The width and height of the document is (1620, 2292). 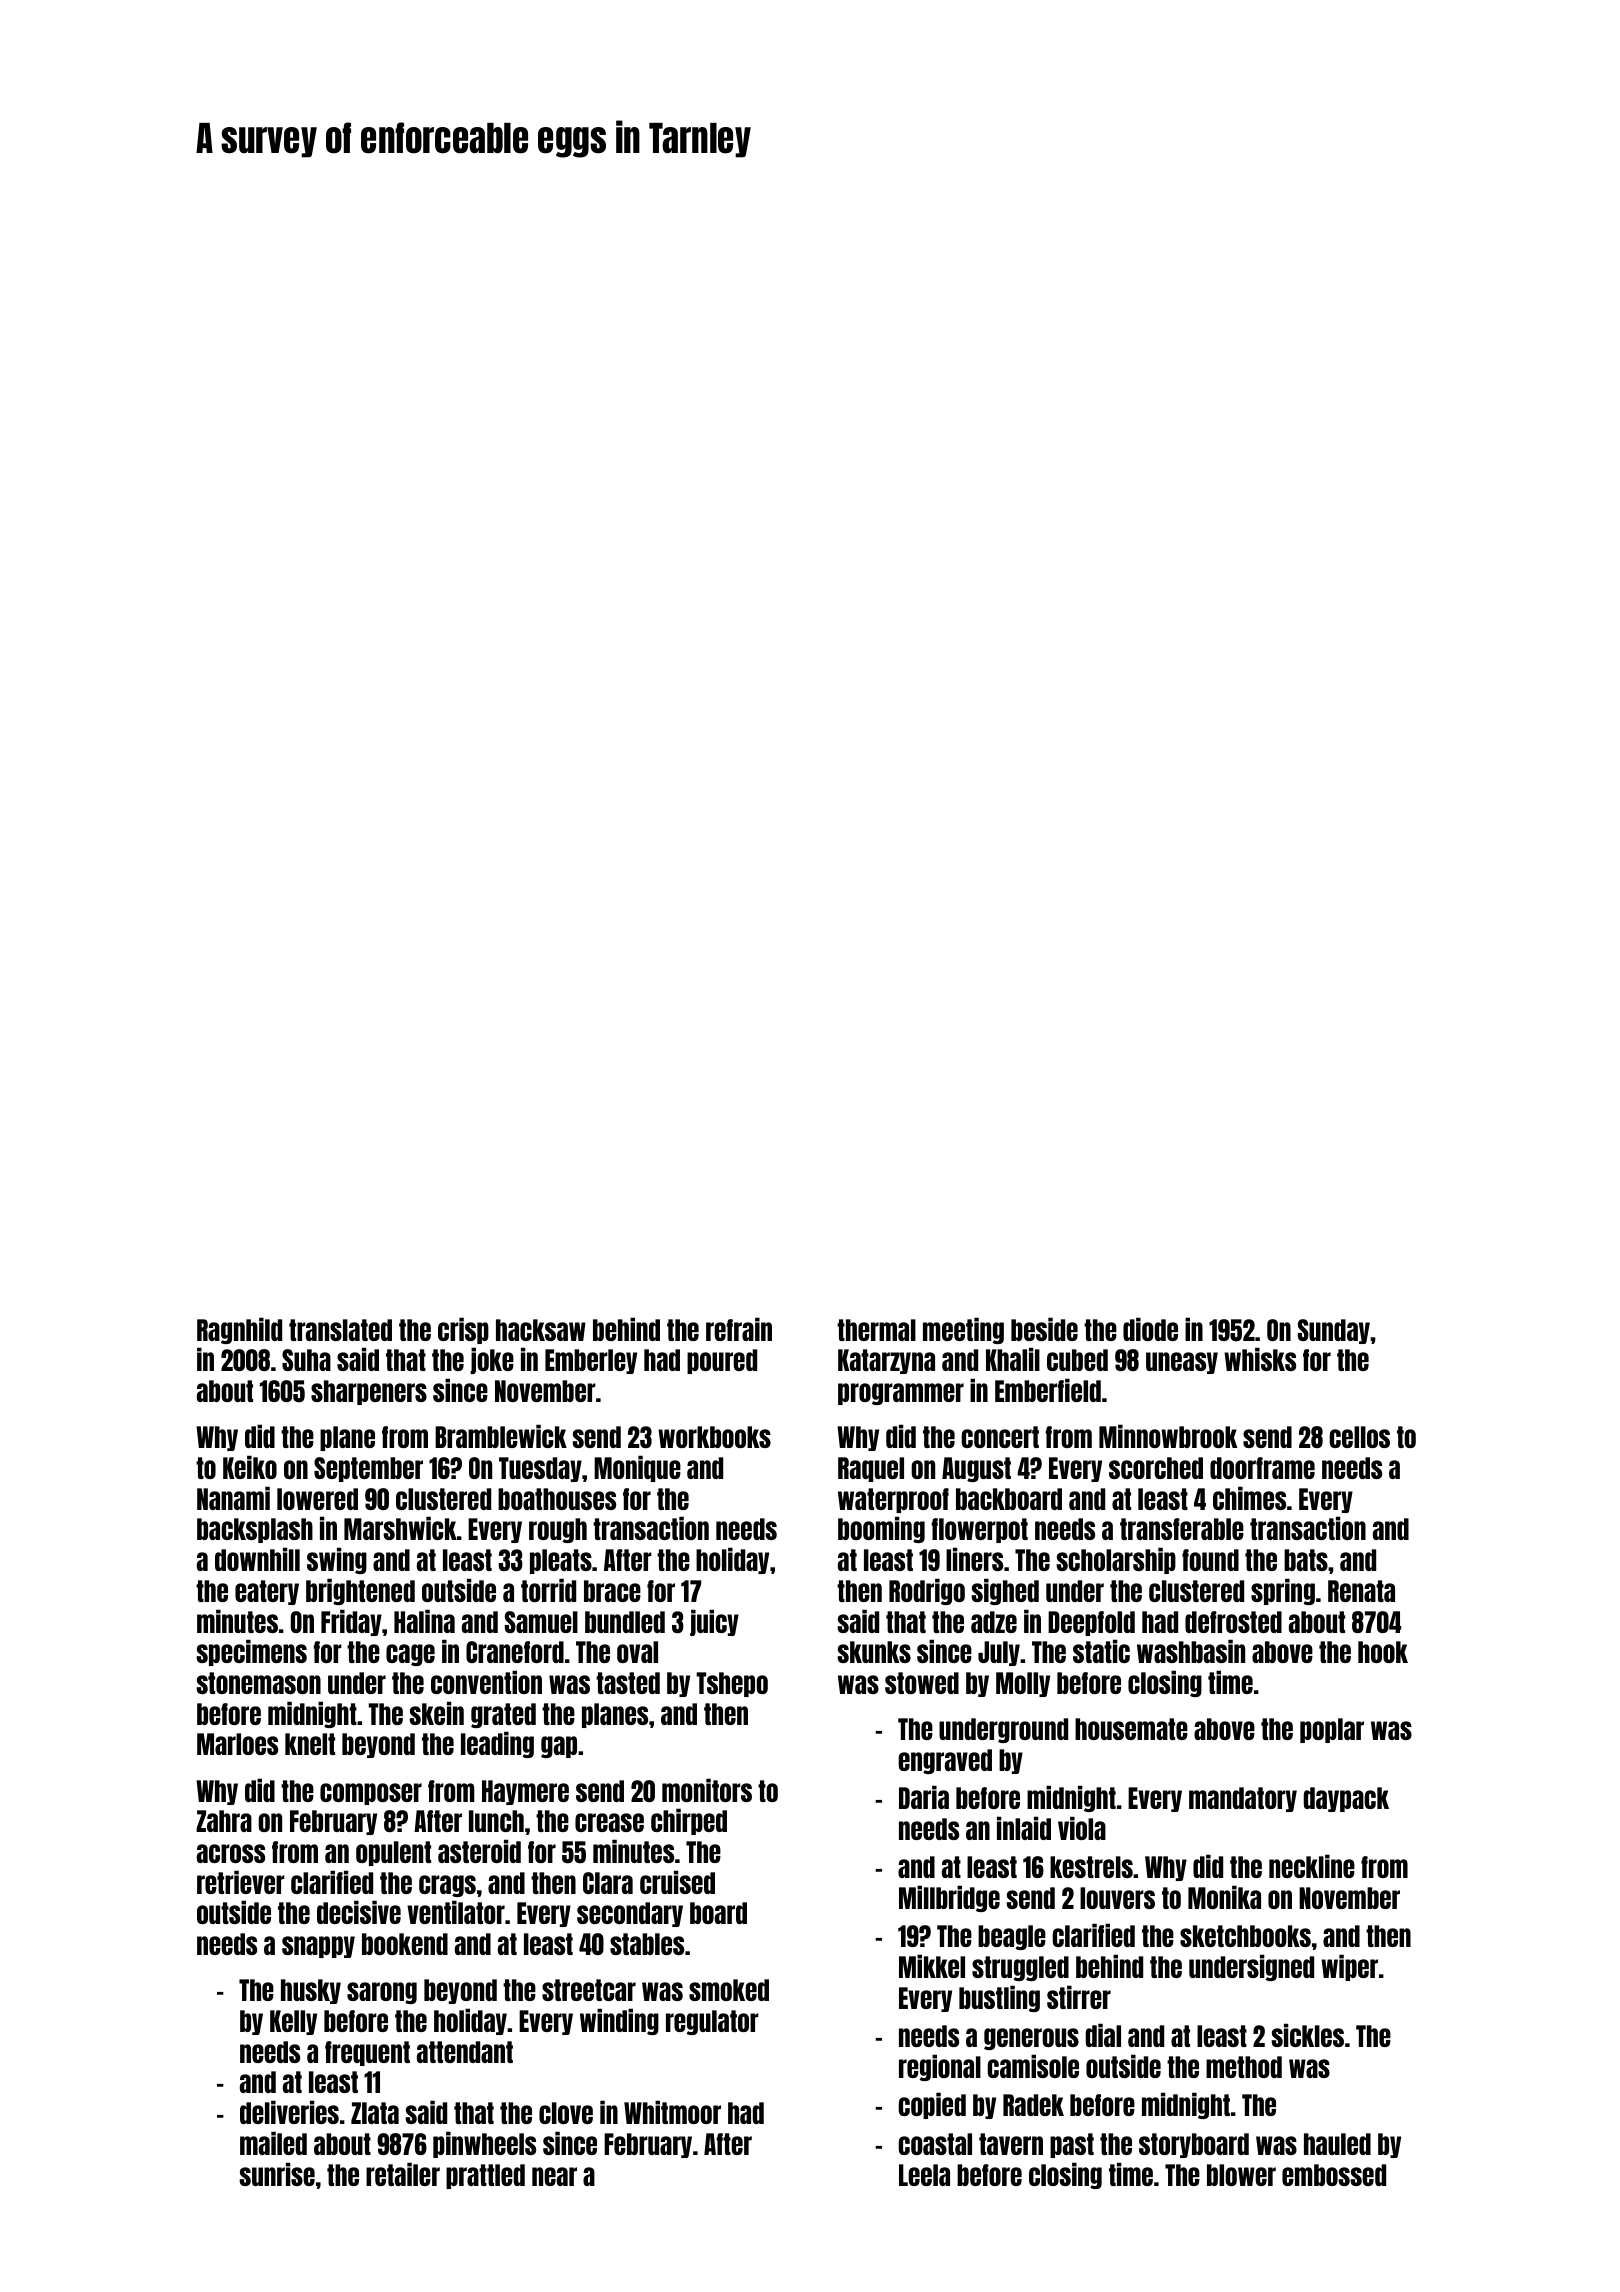 I want to click on scholarship, so click(x=1116, y=1560).
